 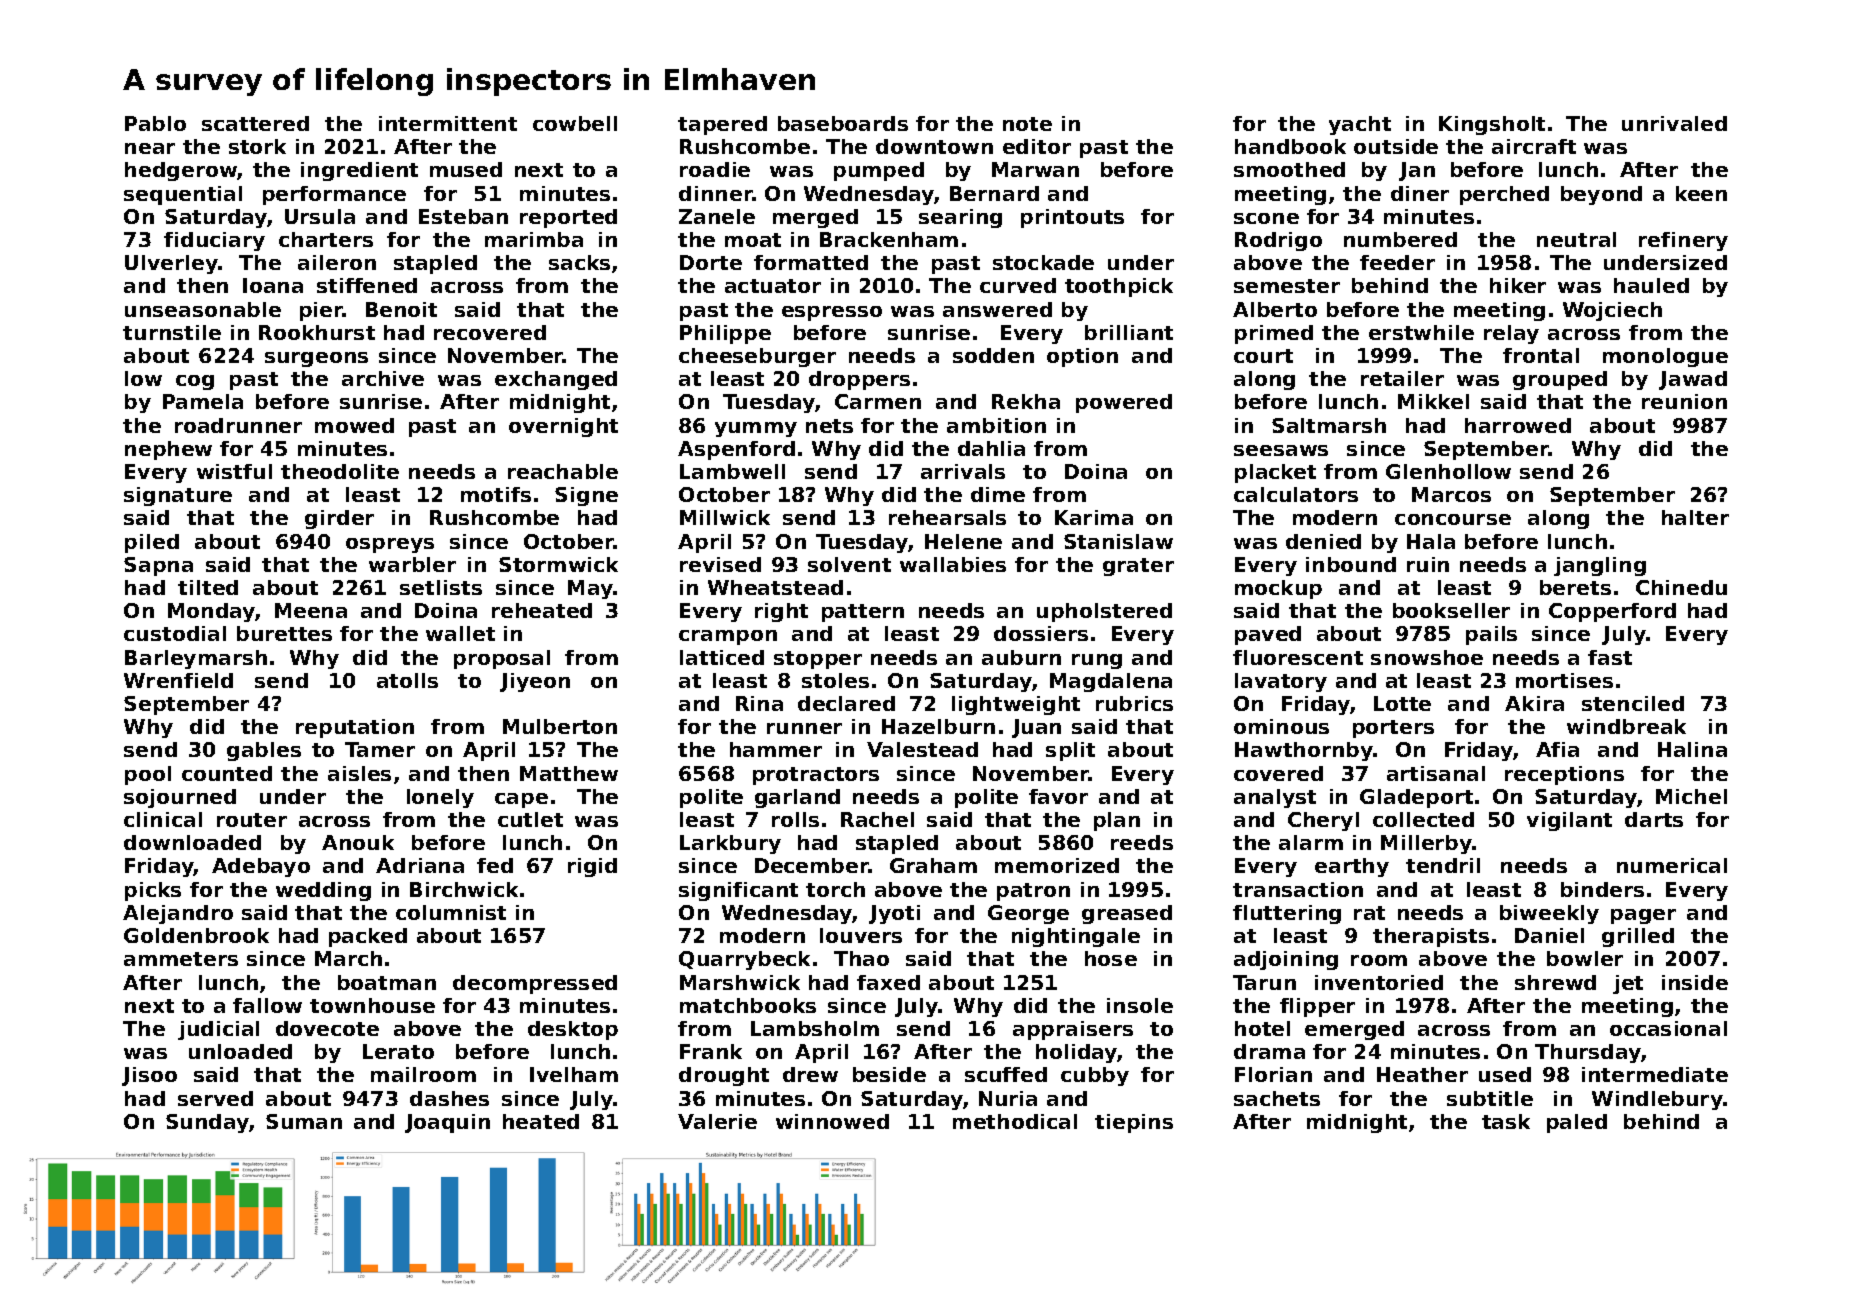 What do you see at coordinates (810, 1074) in the page?
I see `drew` at bounding box center [810, 1074].
